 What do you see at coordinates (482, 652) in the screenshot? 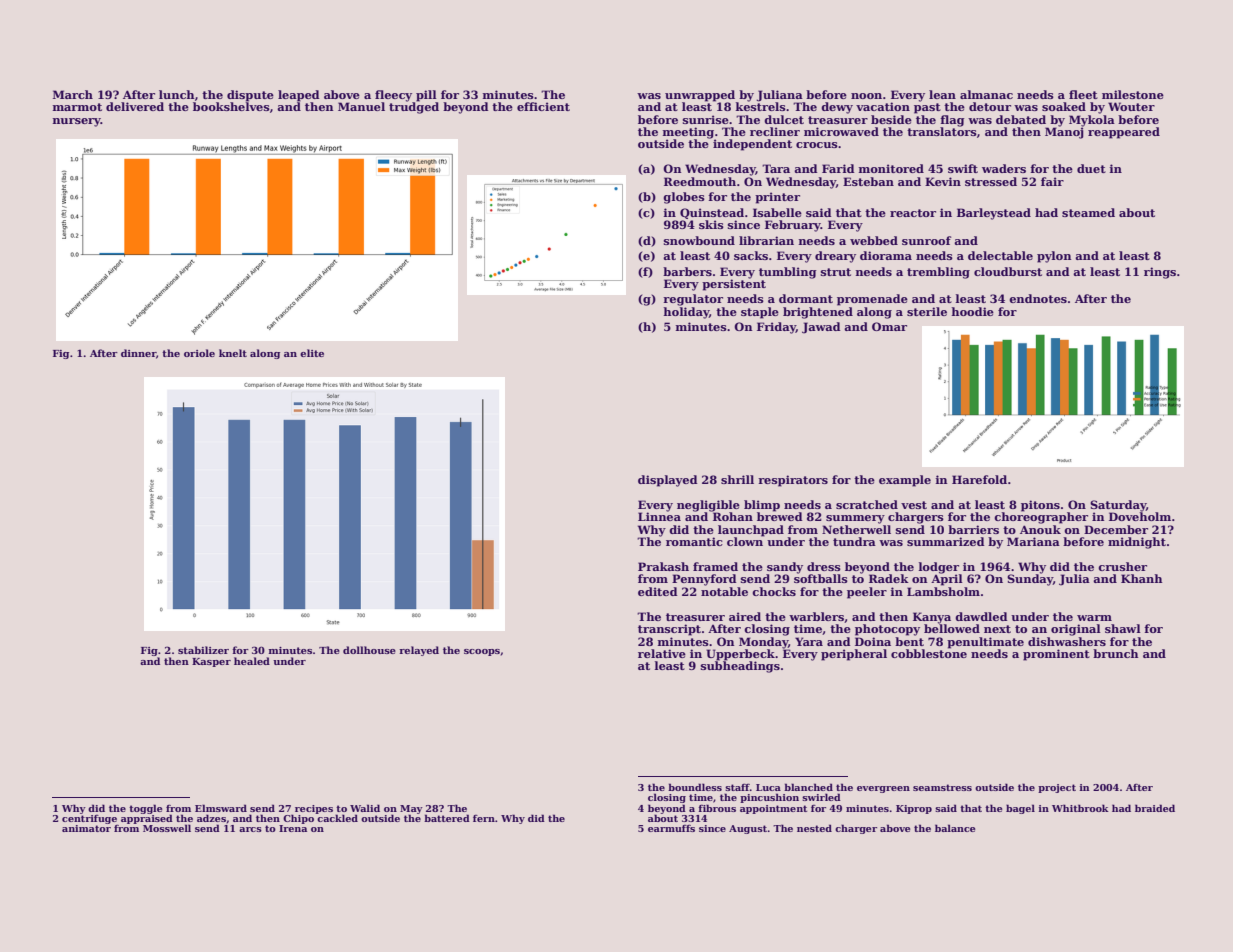
I see `scoops` at bounding box center [482, 652].
